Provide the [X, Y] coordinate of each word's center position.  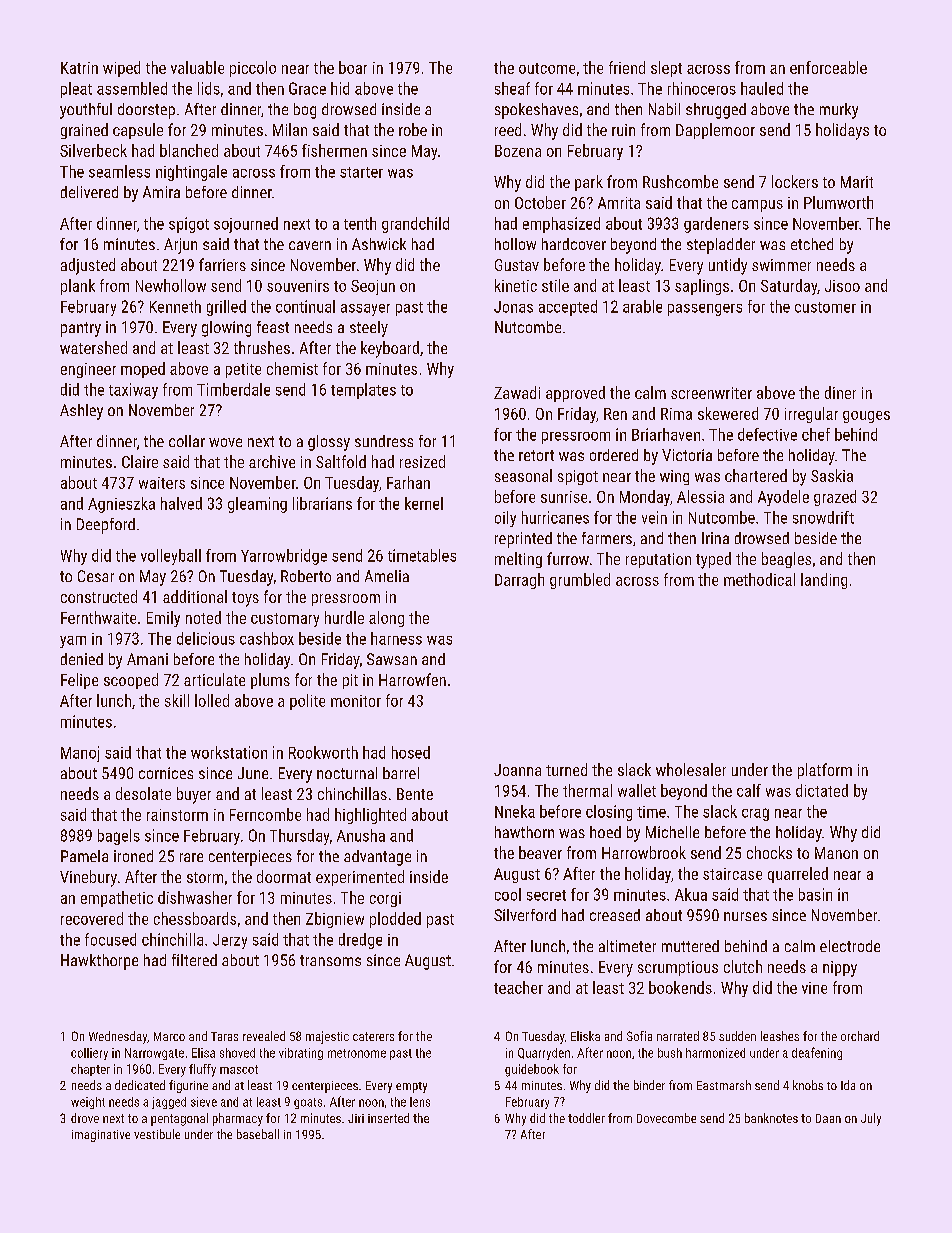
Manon [836, 853]
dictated [822, 790]
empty [411, 1087]
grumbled [580, 581]
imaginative [101, 1136]
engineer [88, 370]
